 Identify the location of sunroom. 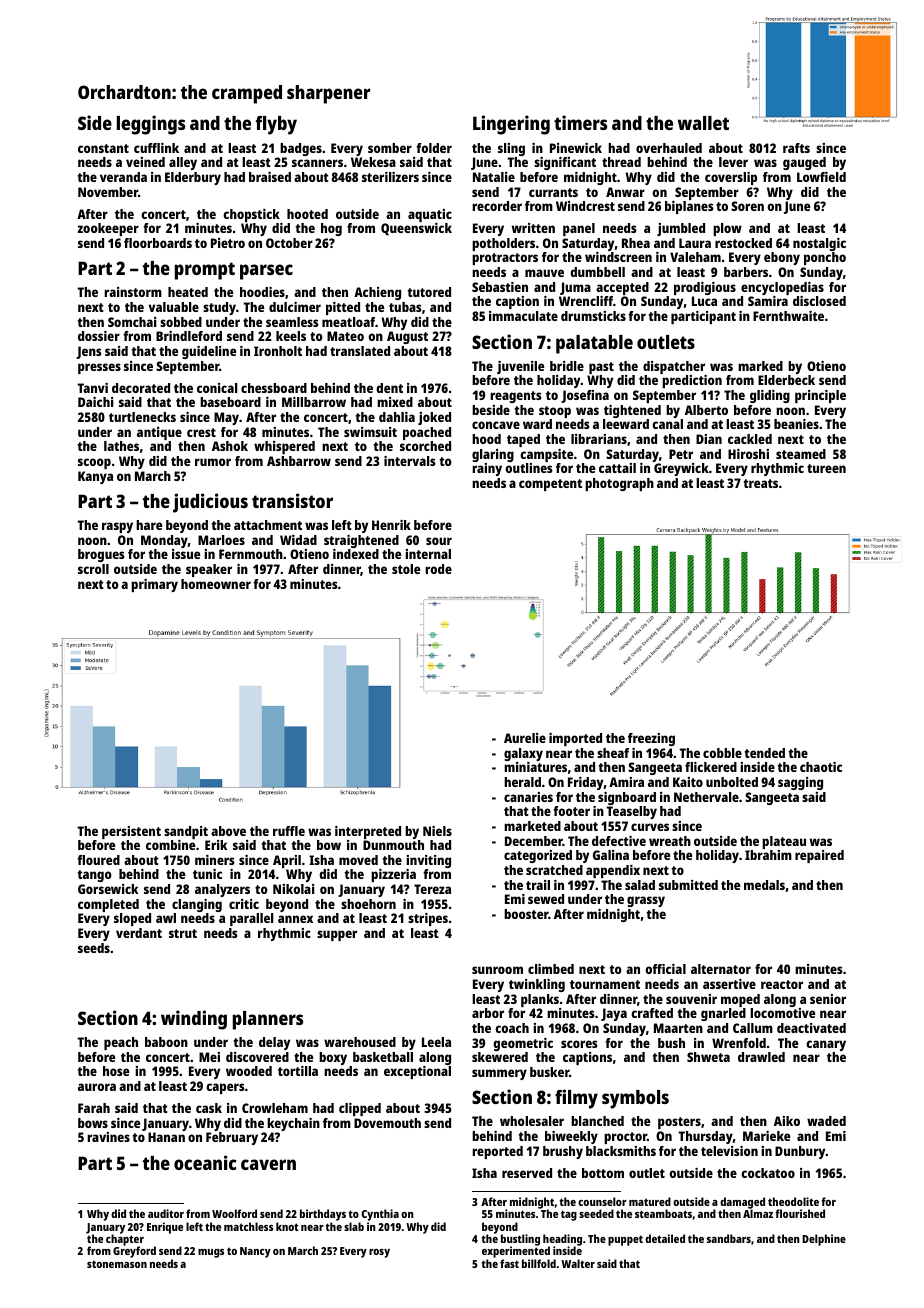
(497, 970).
